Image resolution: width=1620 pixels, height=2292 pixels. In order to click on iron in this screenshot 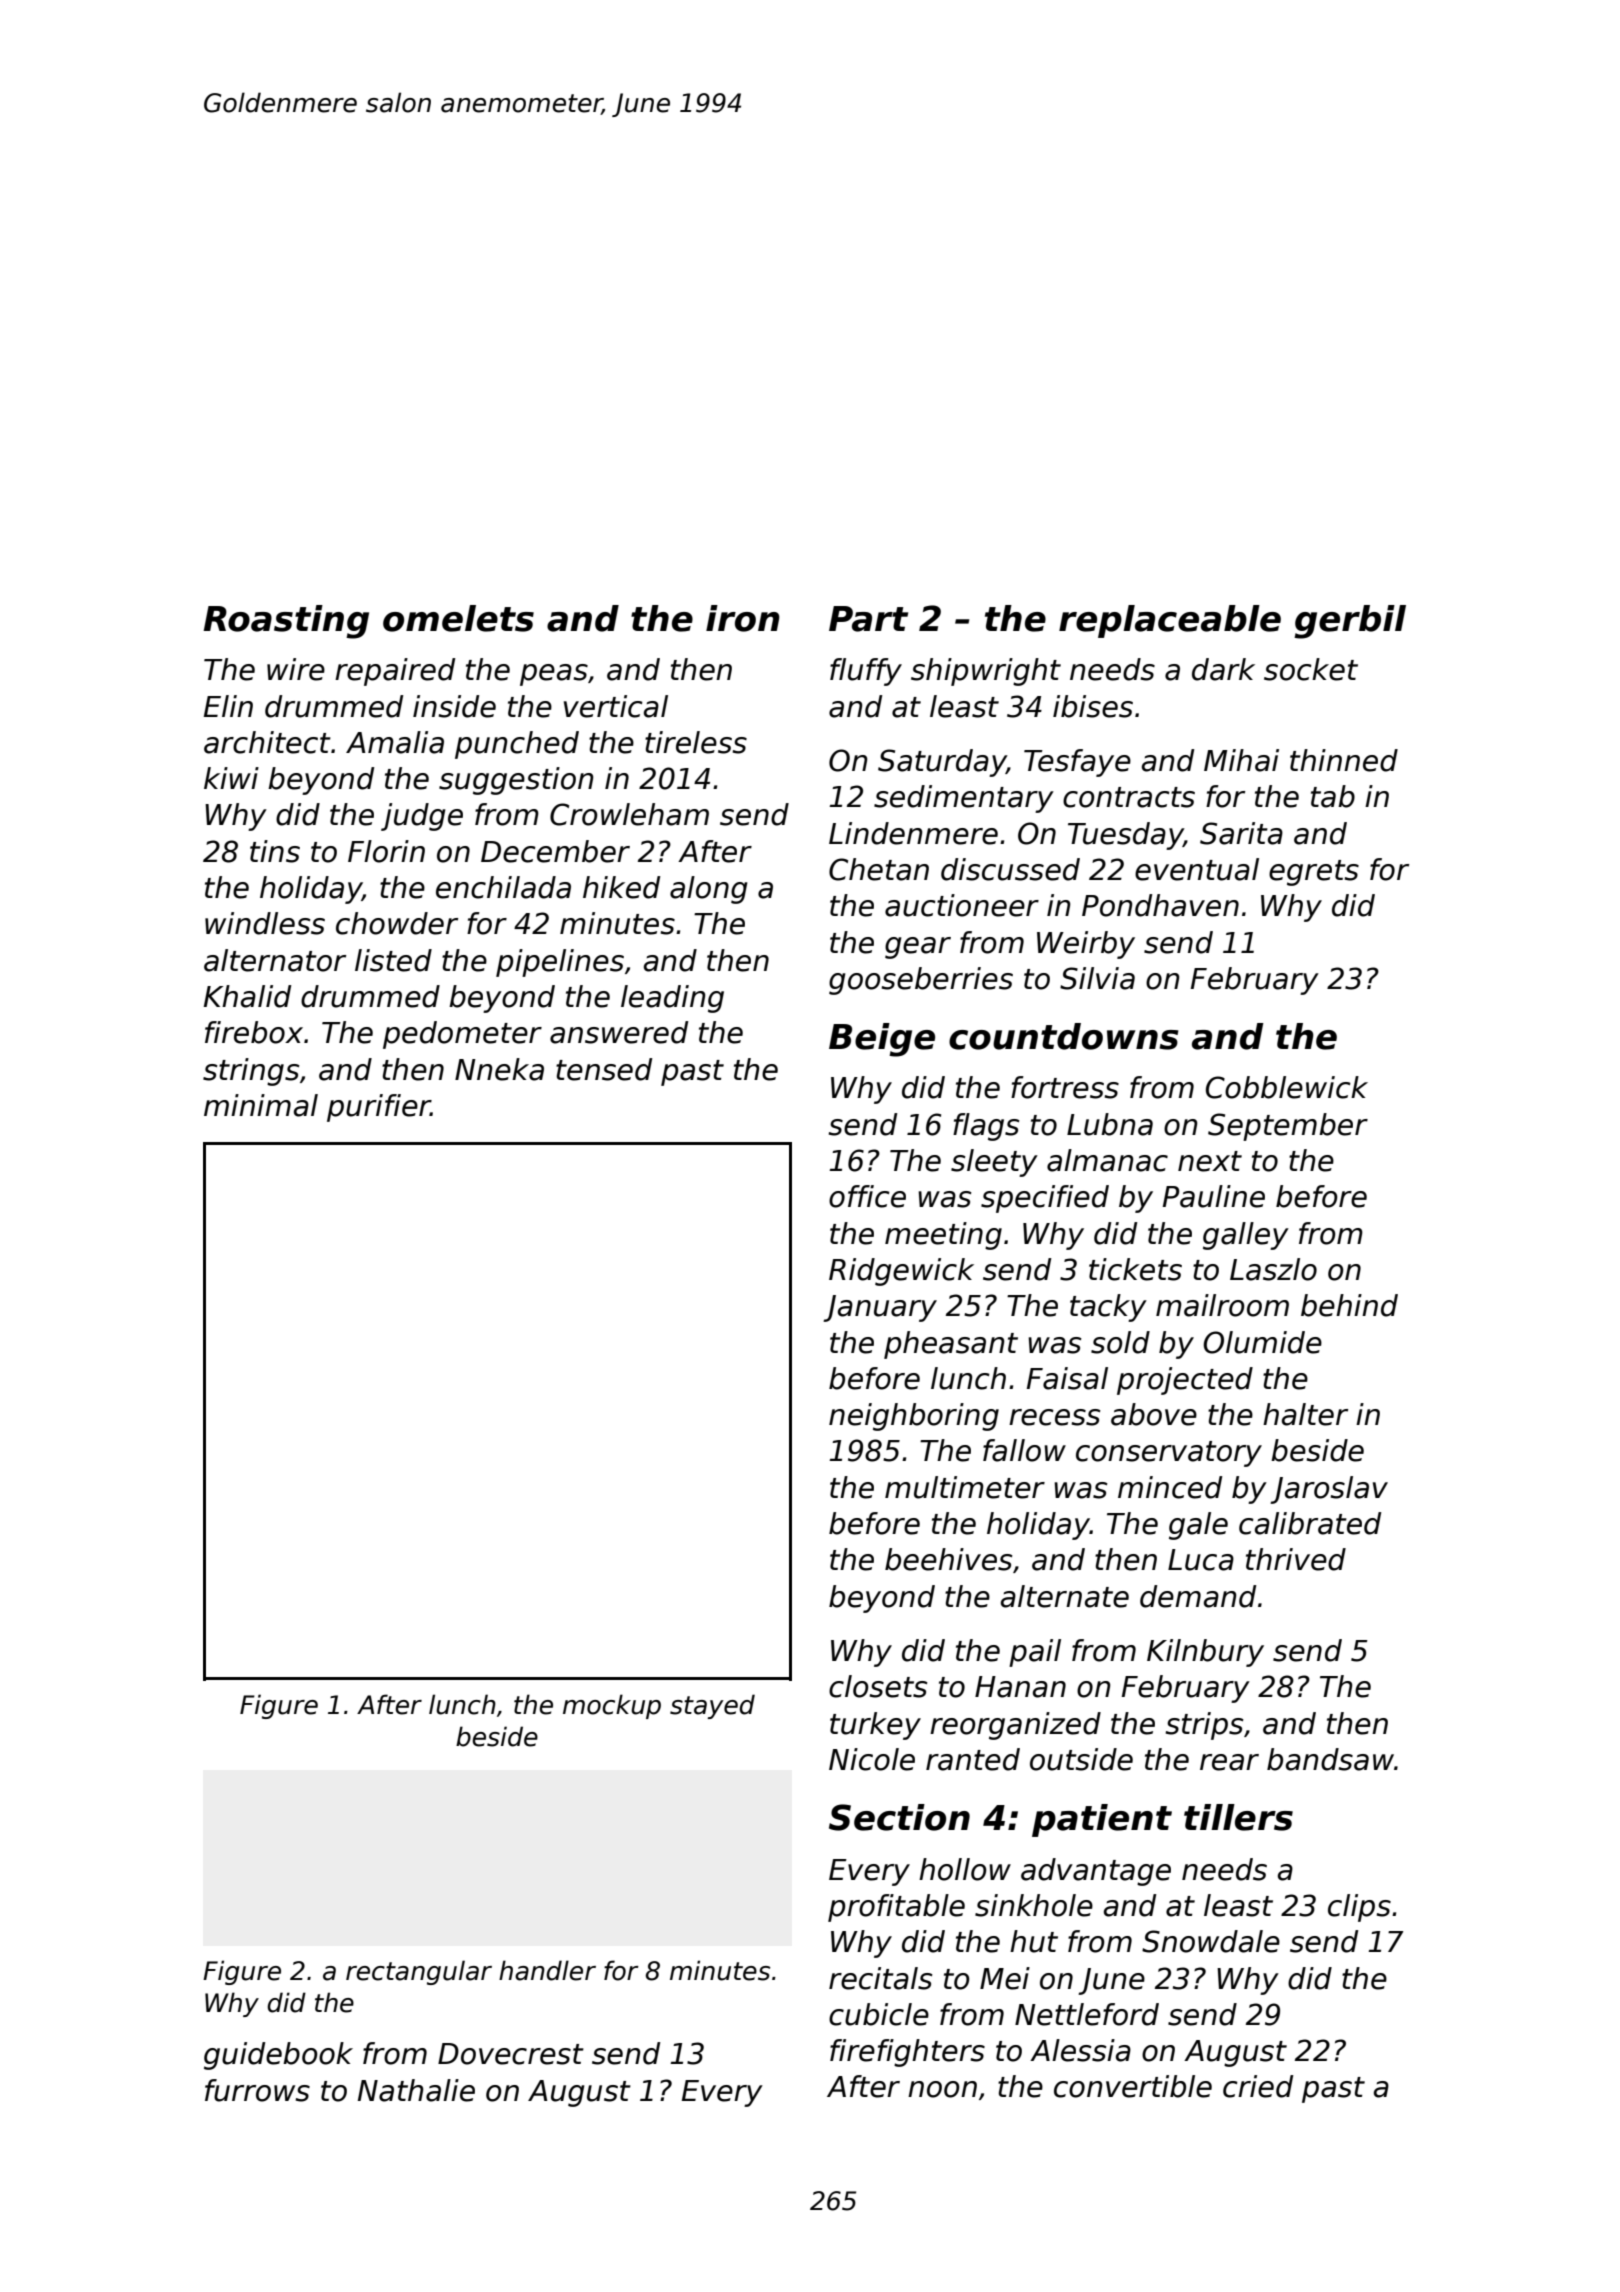, I will do `click(743, 618)`.
